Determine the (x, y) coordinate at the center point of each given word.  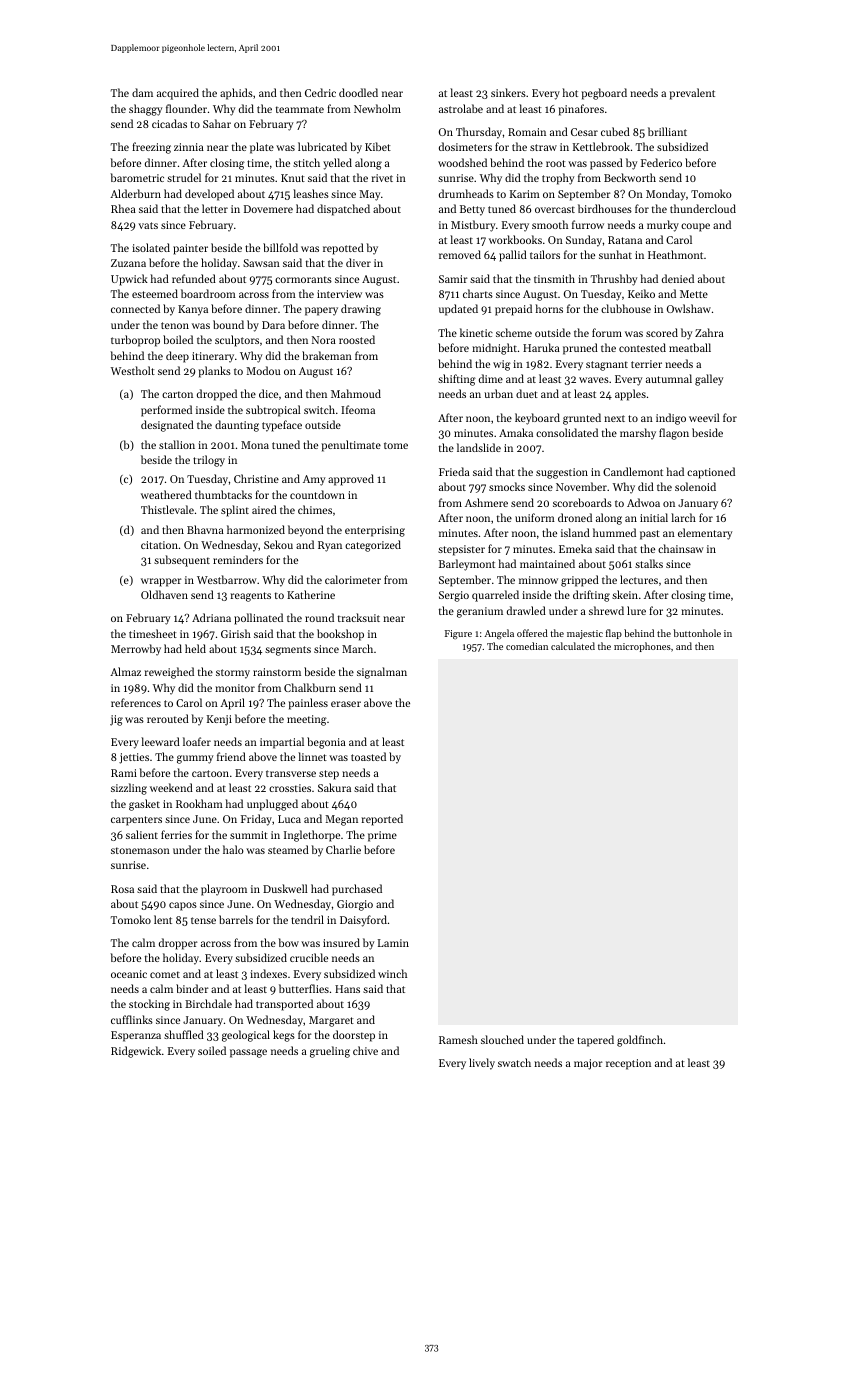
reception (628, 1064)
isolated (151, 247)
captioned (711, 473)
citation (159, 545)
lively (482, 1064)
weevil (704, 417)
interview (339, 294)
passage (248, 1053)
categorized (373, 546)
